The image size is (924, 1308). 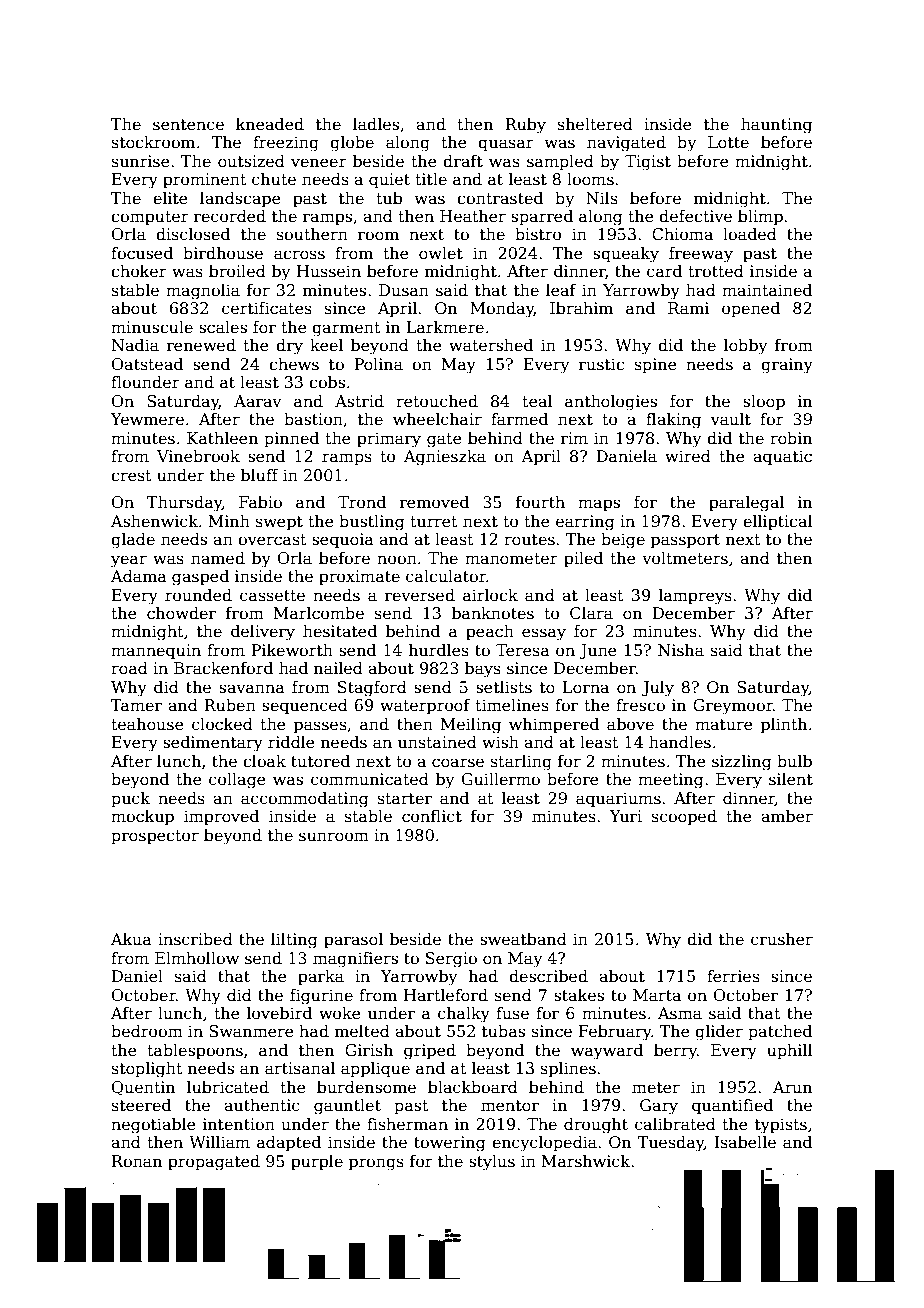 I want to click on teal, so click(x=537, y=401).
